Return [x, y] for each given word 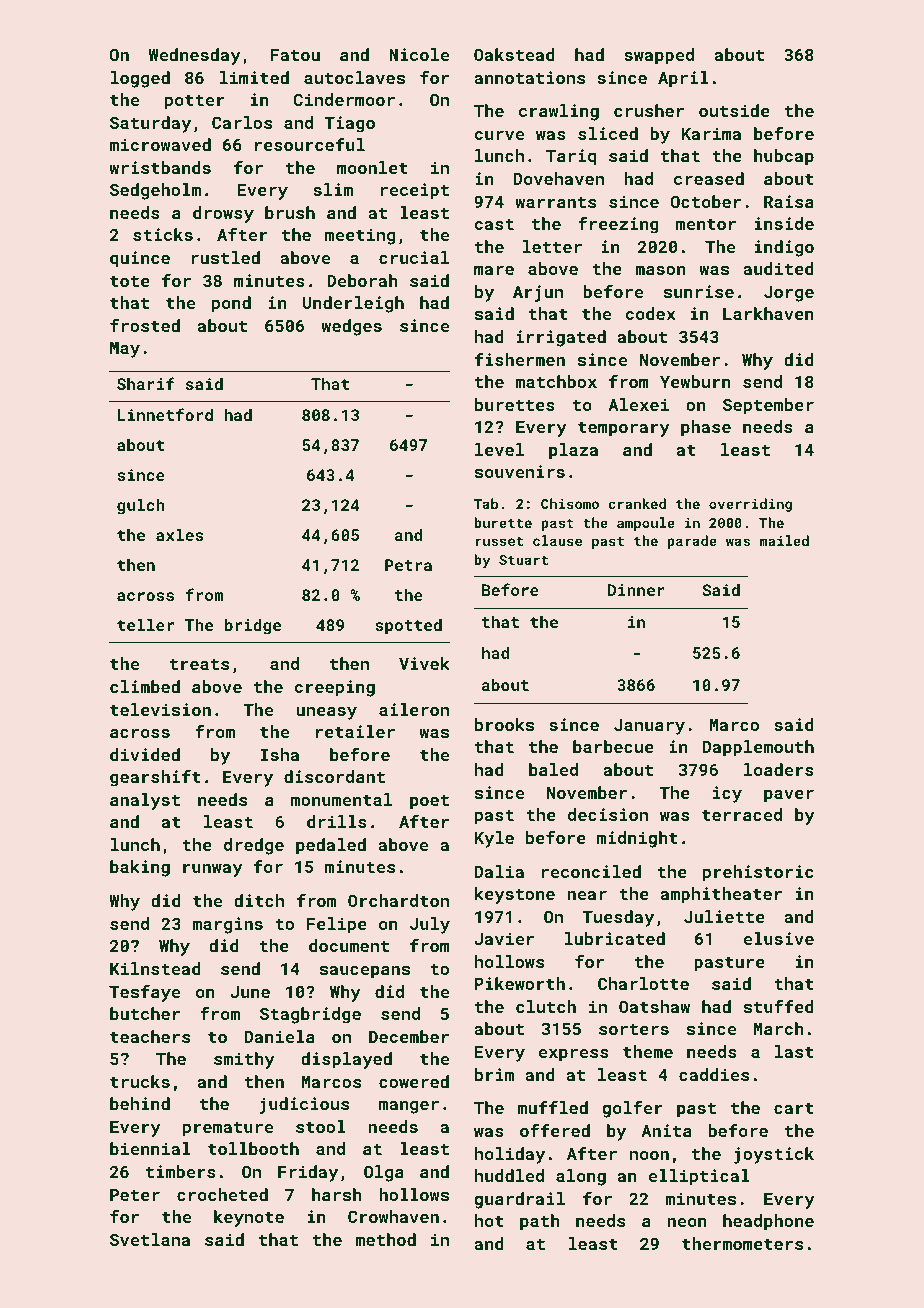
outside [734, 110]
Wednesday [195, 56]
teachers [150, 1036]
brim [494, 1074]
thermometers [742, 1243]
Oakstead [514, 54]
